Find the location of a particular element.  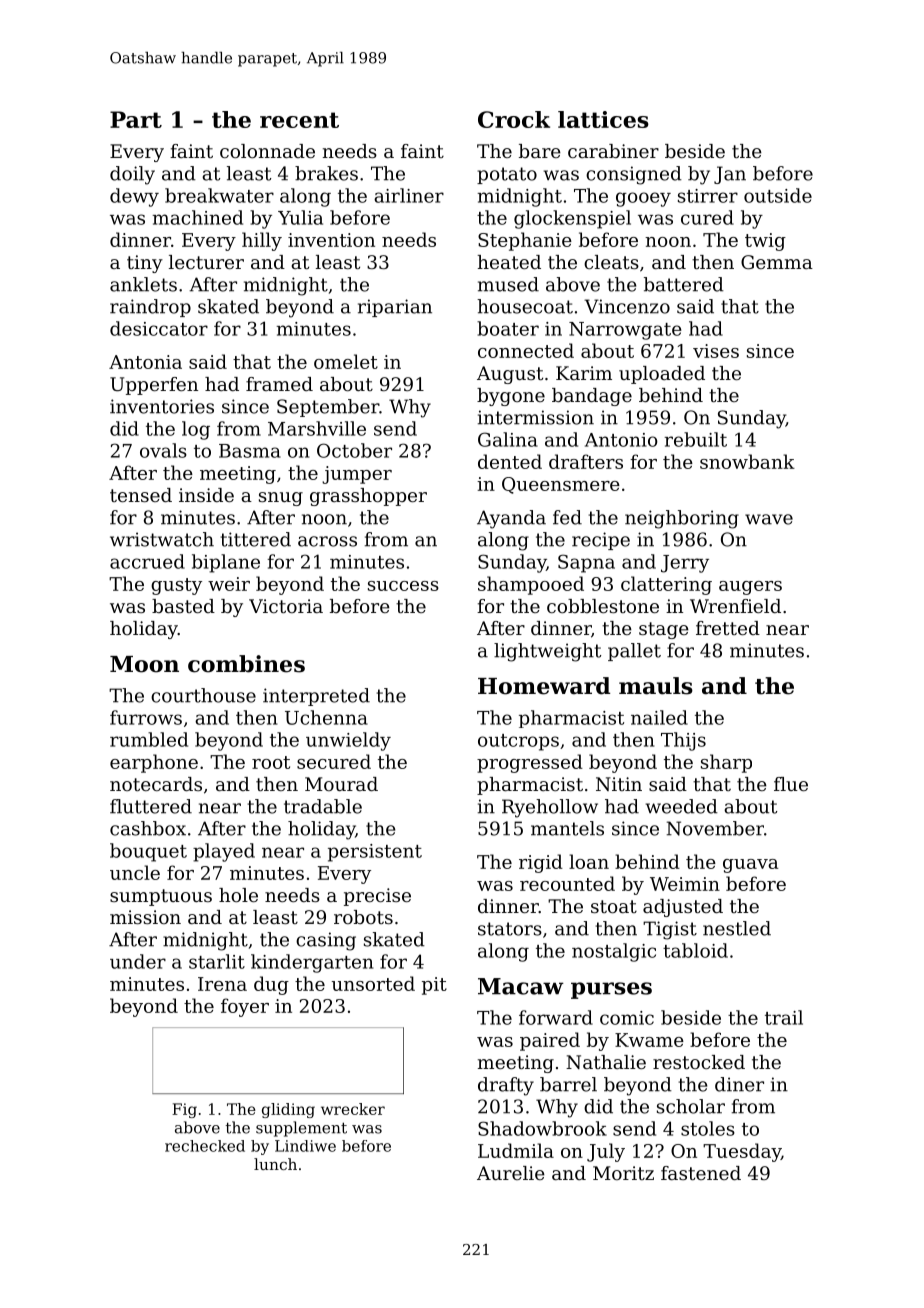

courthouse is located at coordinates (203, 695).
